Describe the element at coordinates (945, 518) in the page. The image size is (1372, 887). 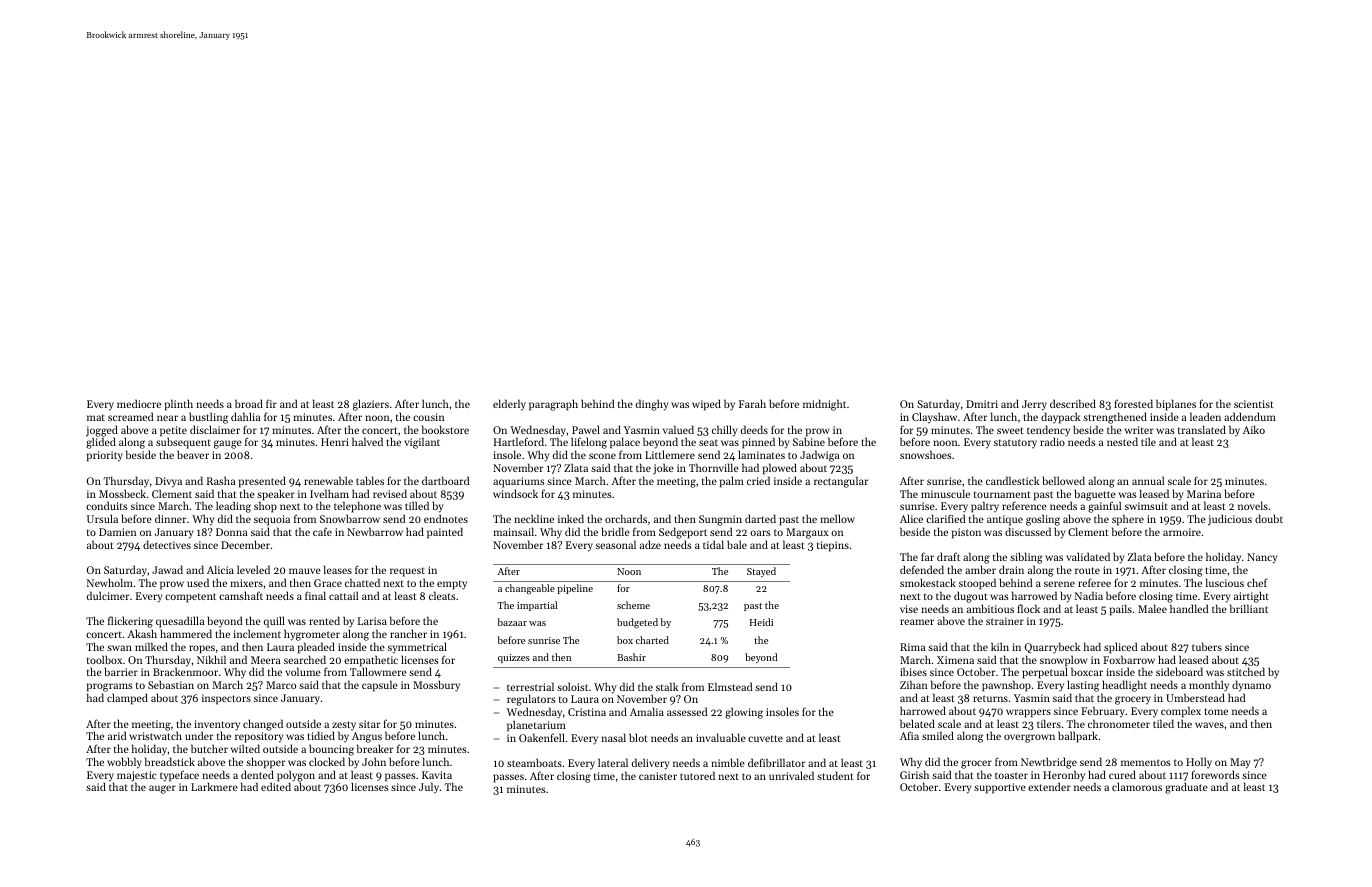
I see `clarified` at that location.
